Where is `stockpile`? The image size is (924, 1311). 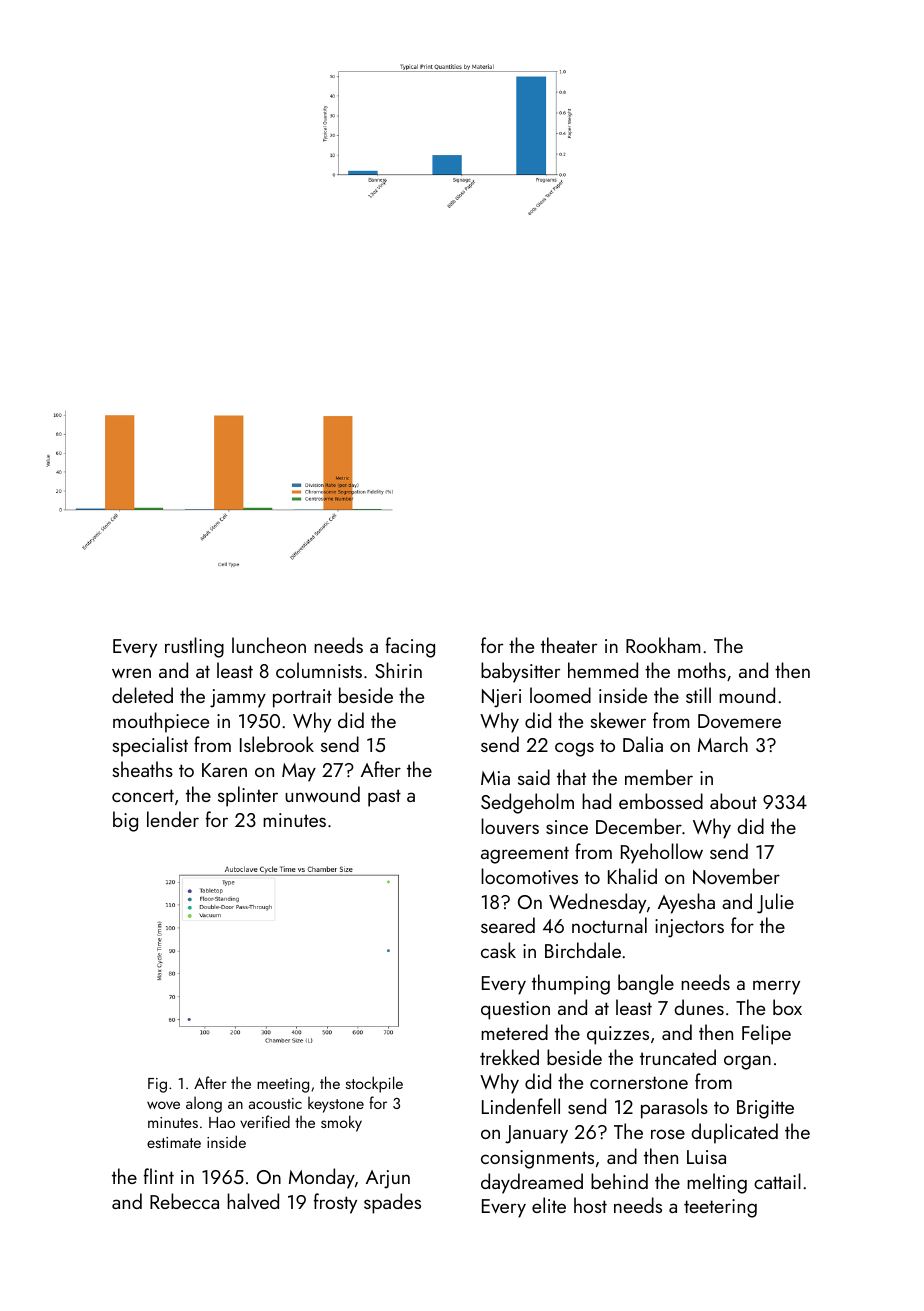
stockpile is located at coordinates (374, 1084).
